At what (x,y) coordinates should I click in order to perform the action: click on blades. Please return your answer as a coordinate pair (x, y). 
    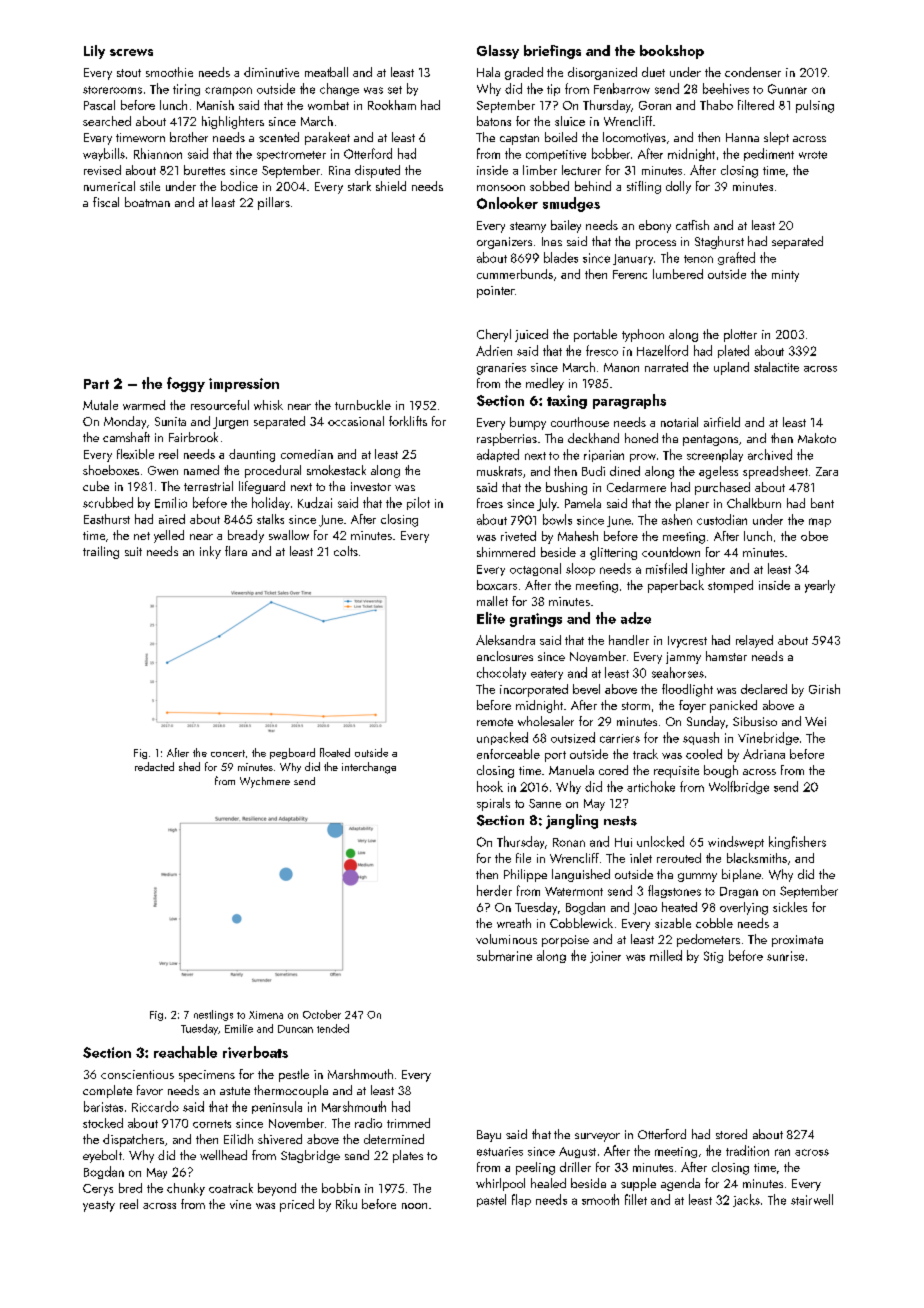
    Looking at the image, I should click on (561, 257).
